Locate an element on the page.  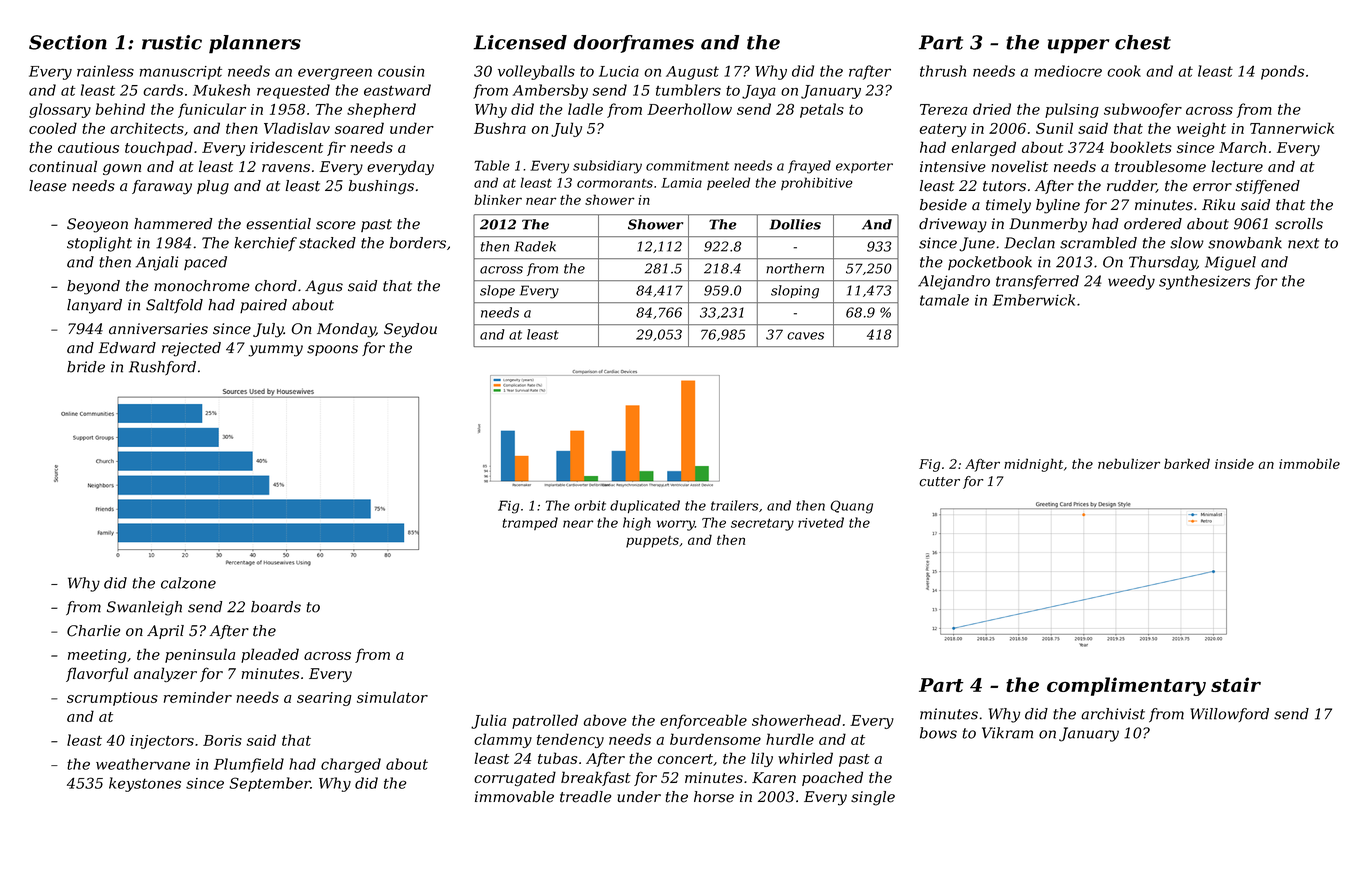
requested is located at coordinates (293, 91).
